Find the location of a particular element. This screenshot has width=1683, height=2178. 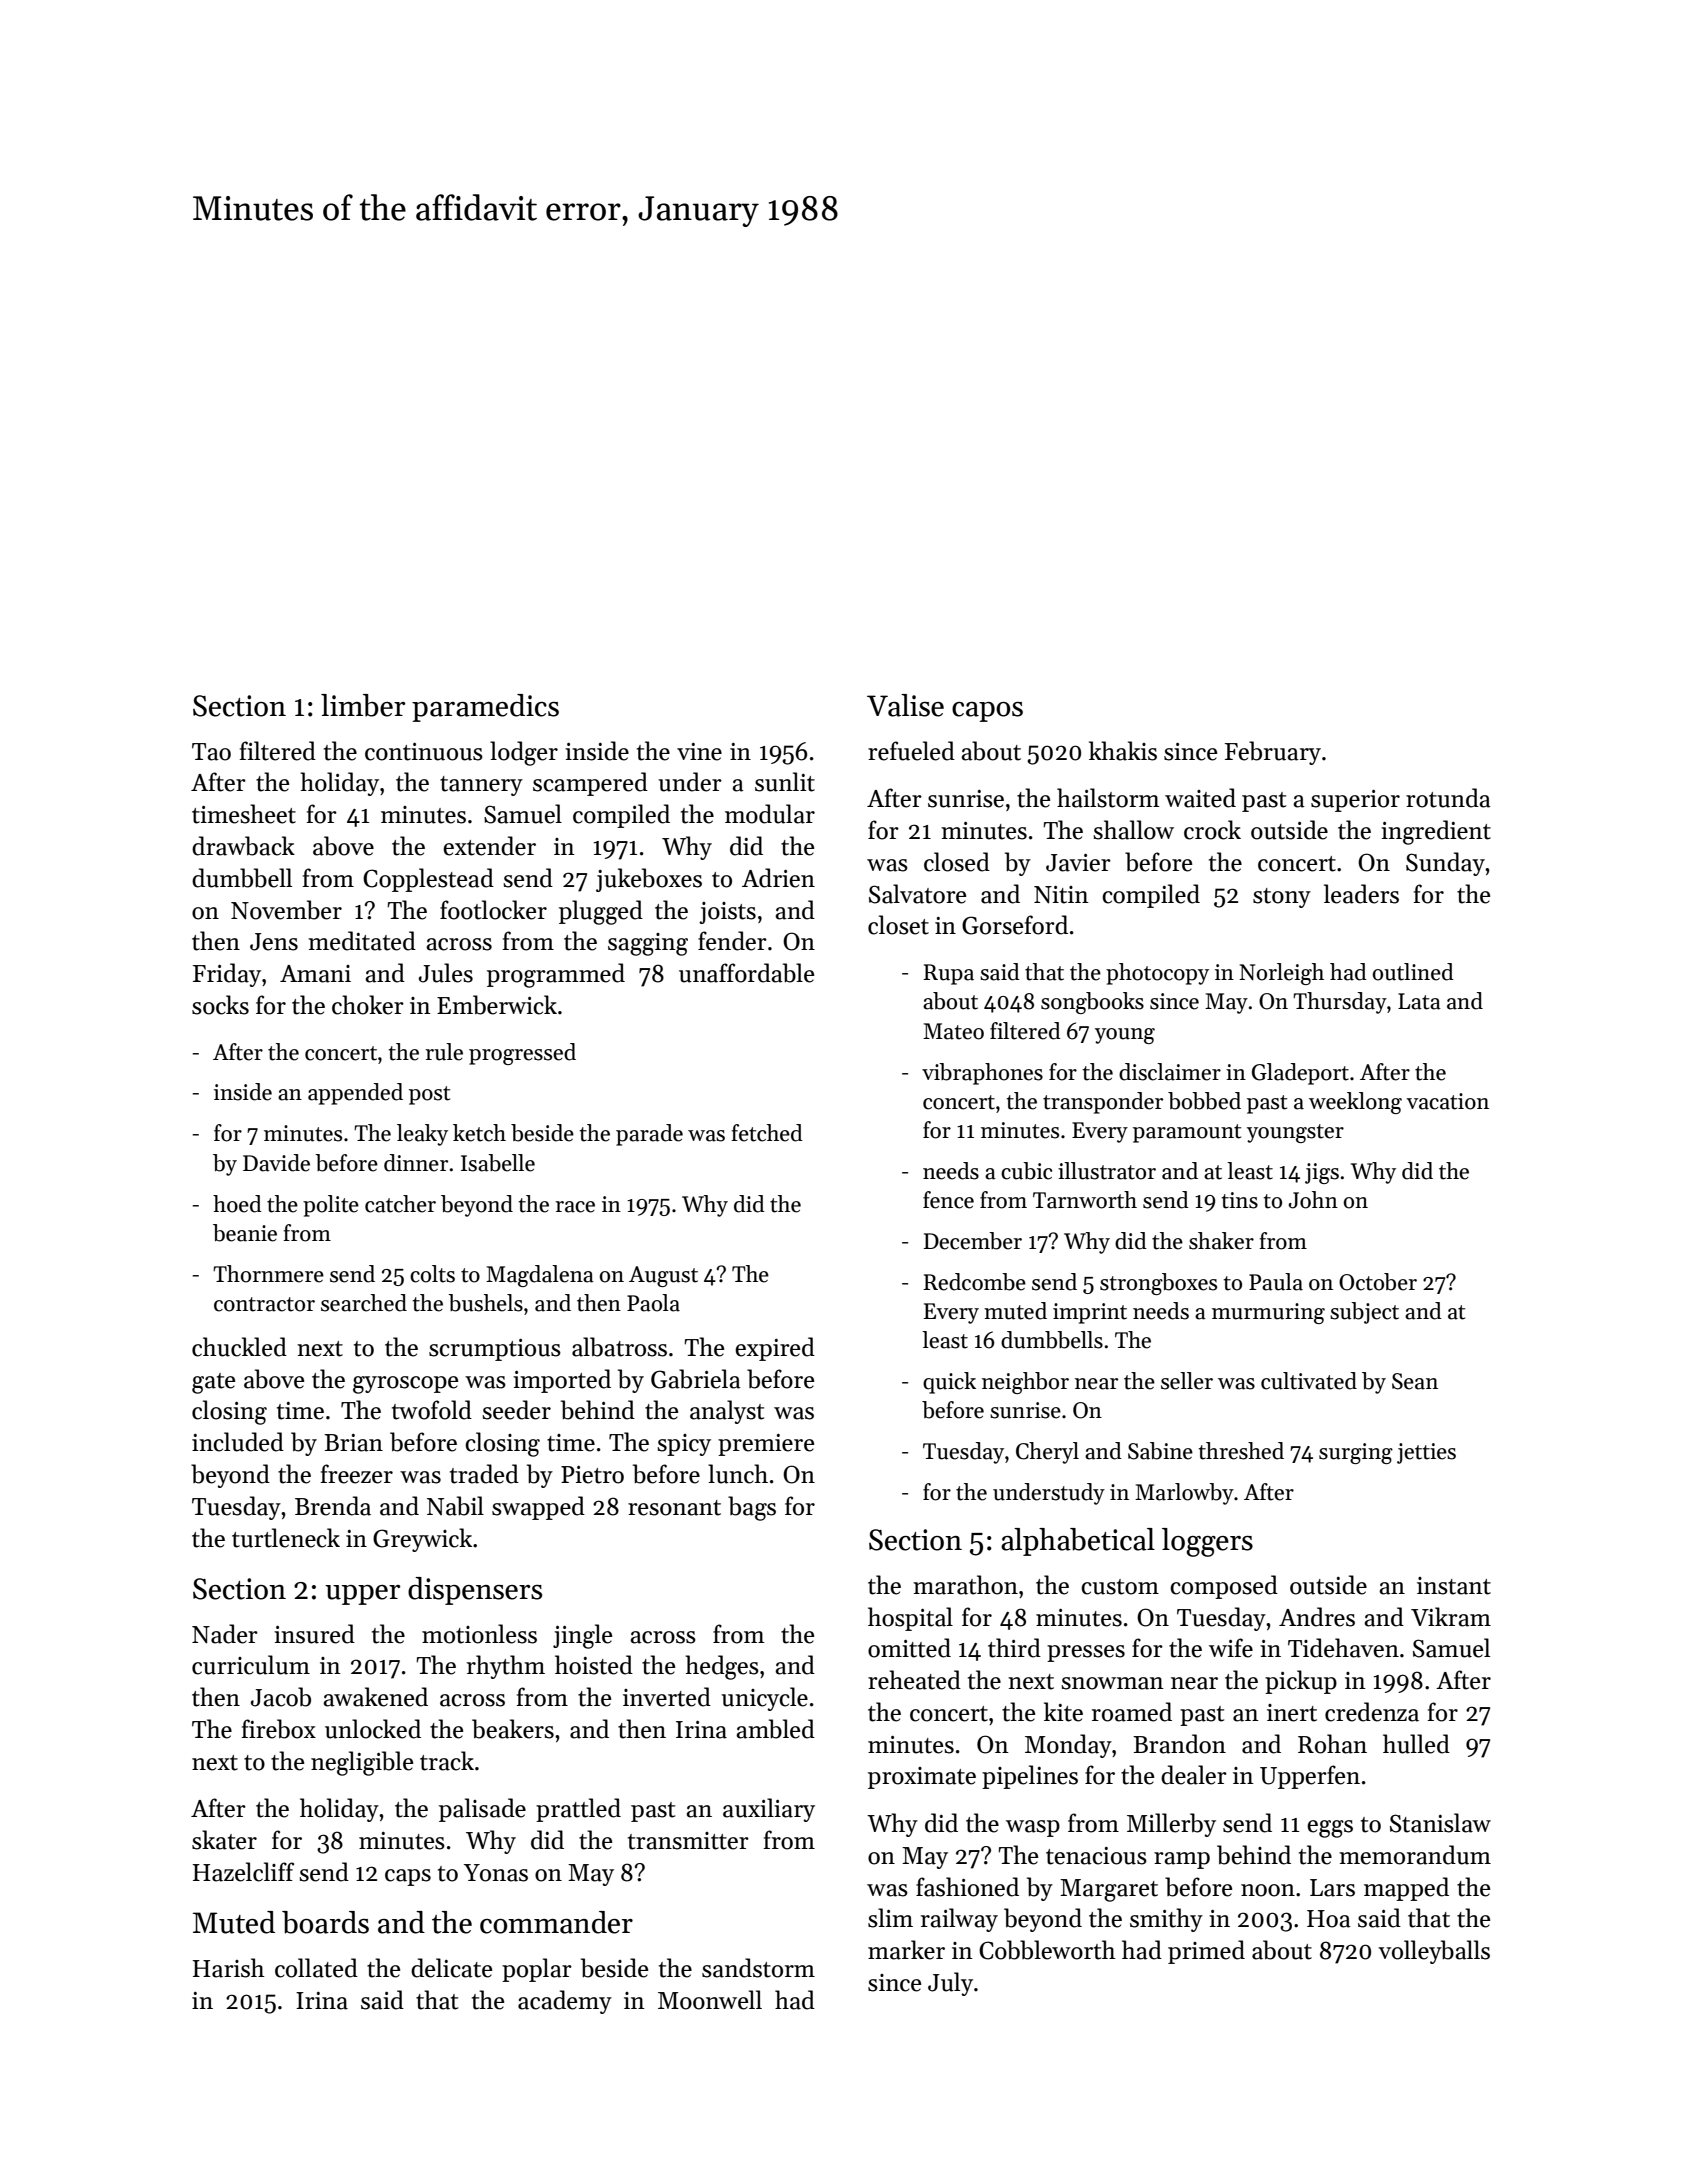

Sunday is located at coordinates (1445, 864).
